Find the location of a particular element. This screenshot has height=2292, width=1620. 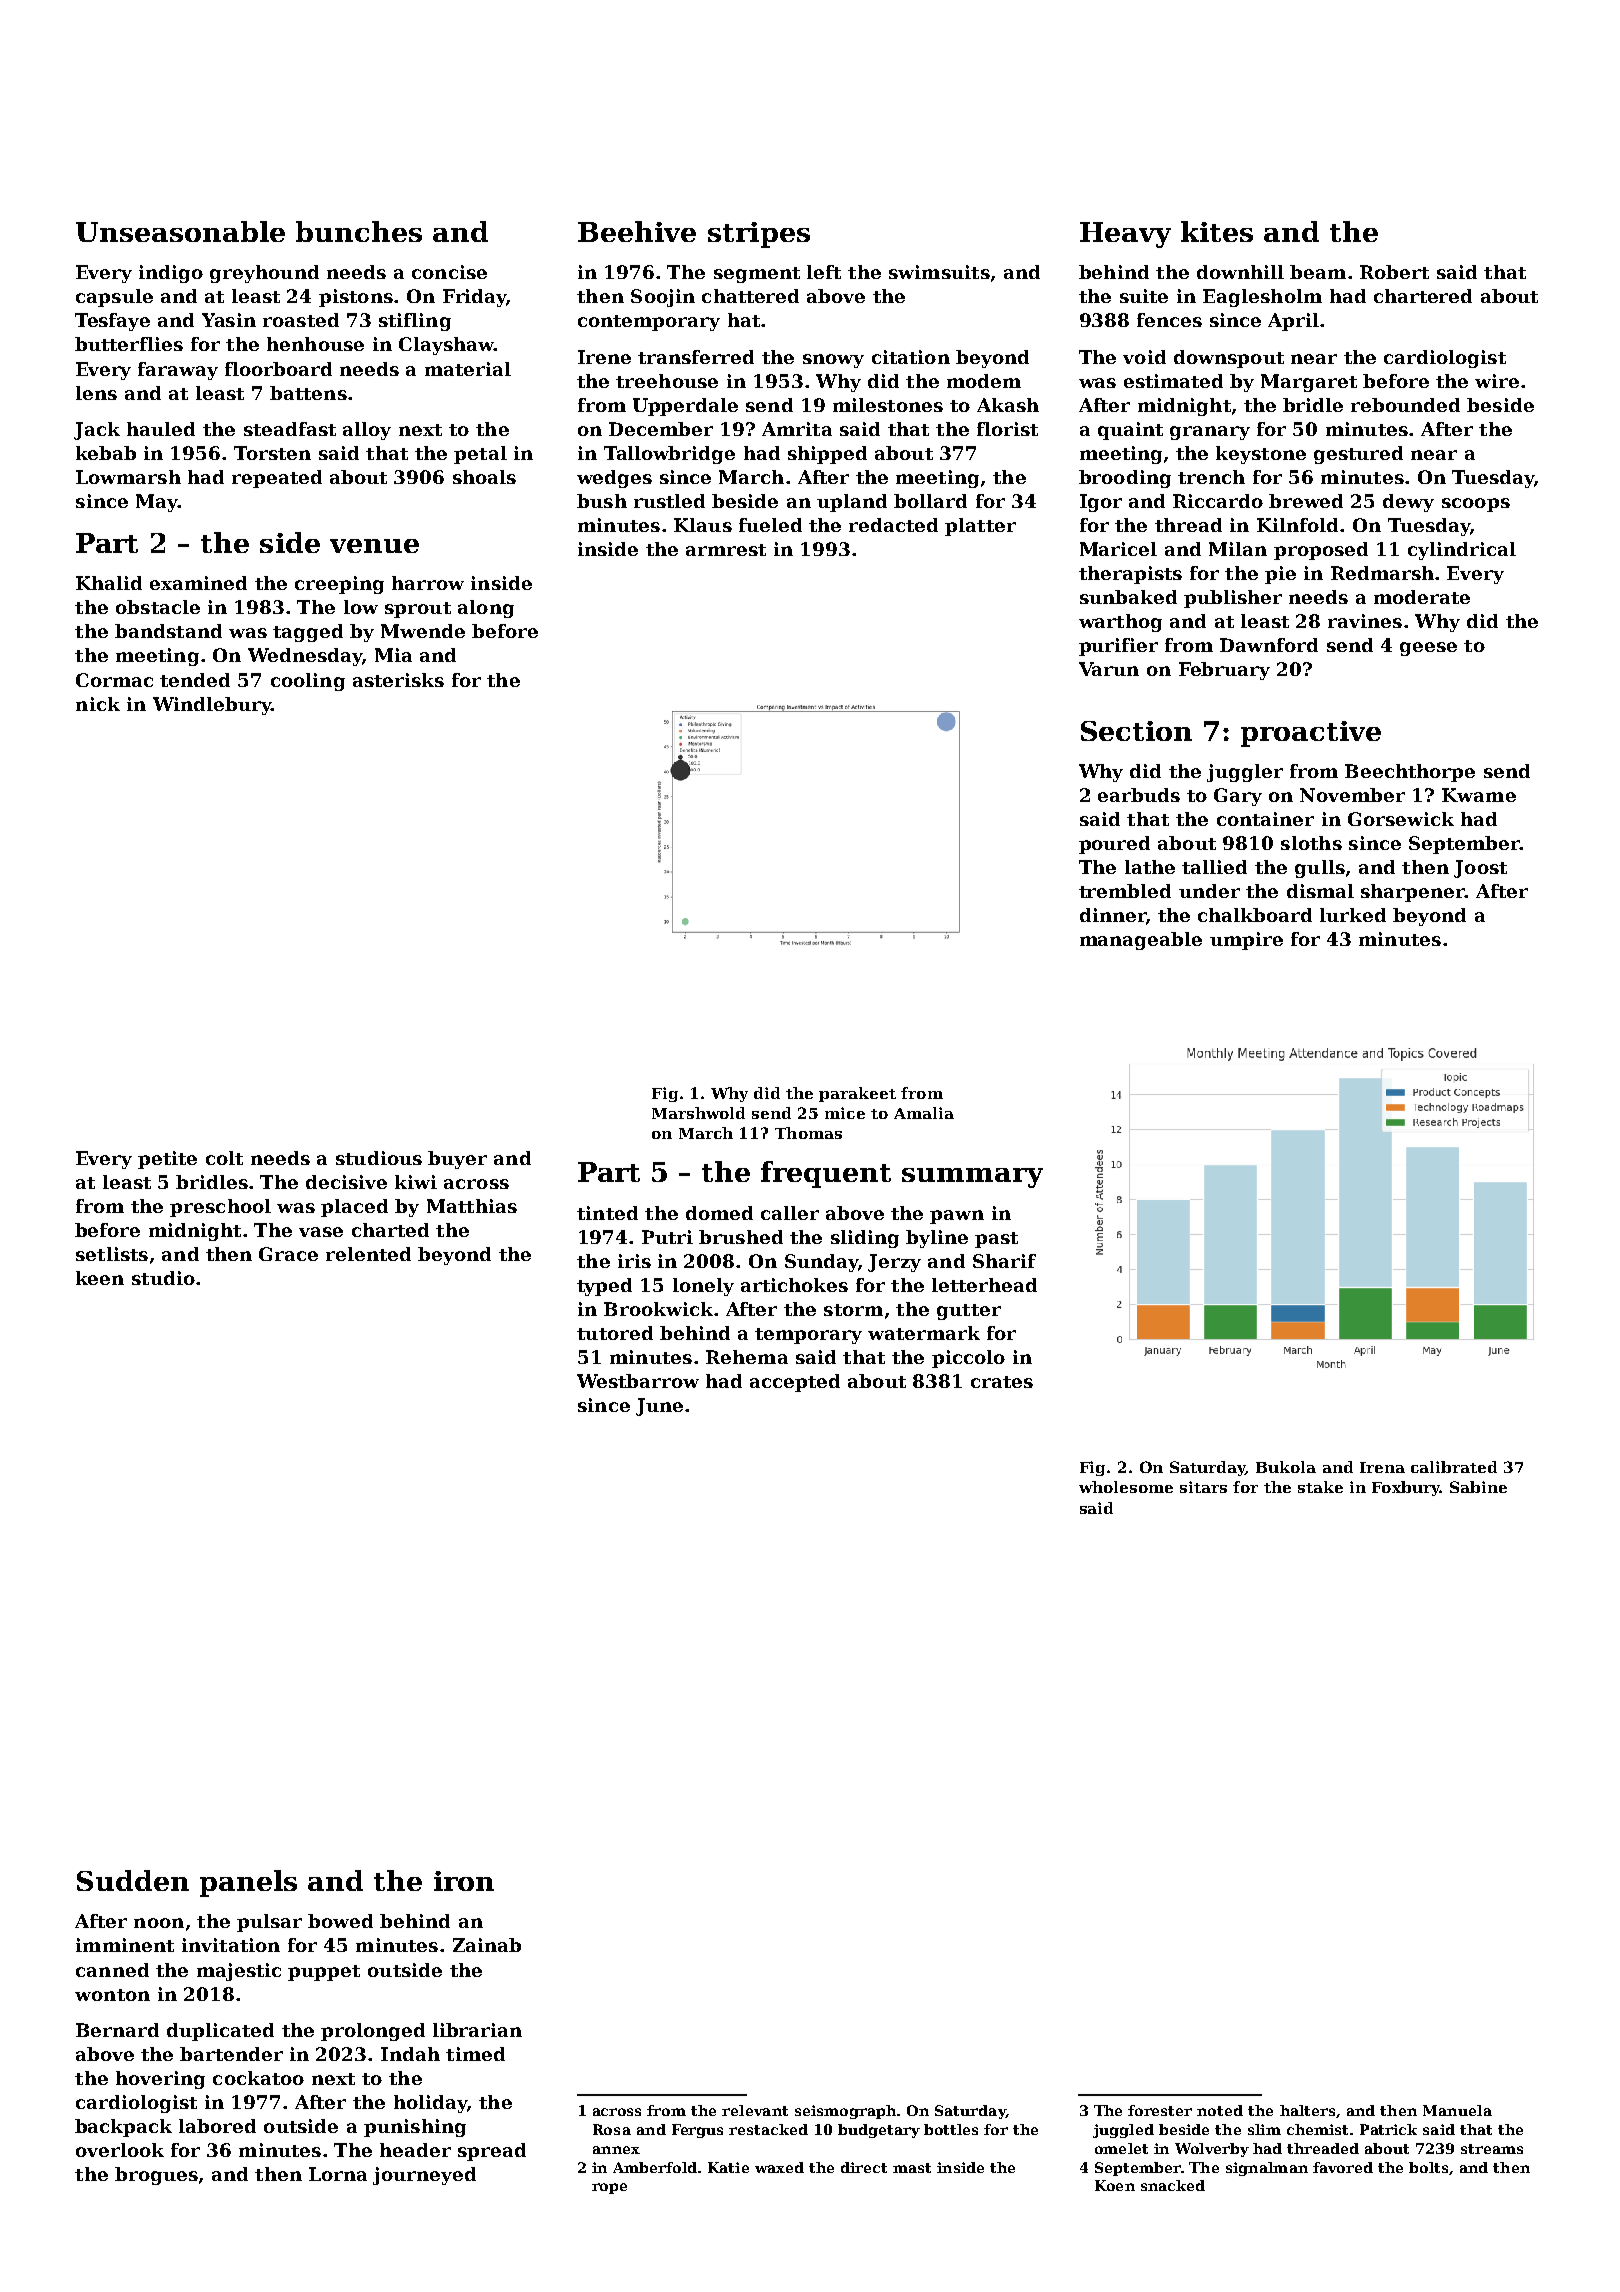

umpire is located at coordinates (1246, 941).
